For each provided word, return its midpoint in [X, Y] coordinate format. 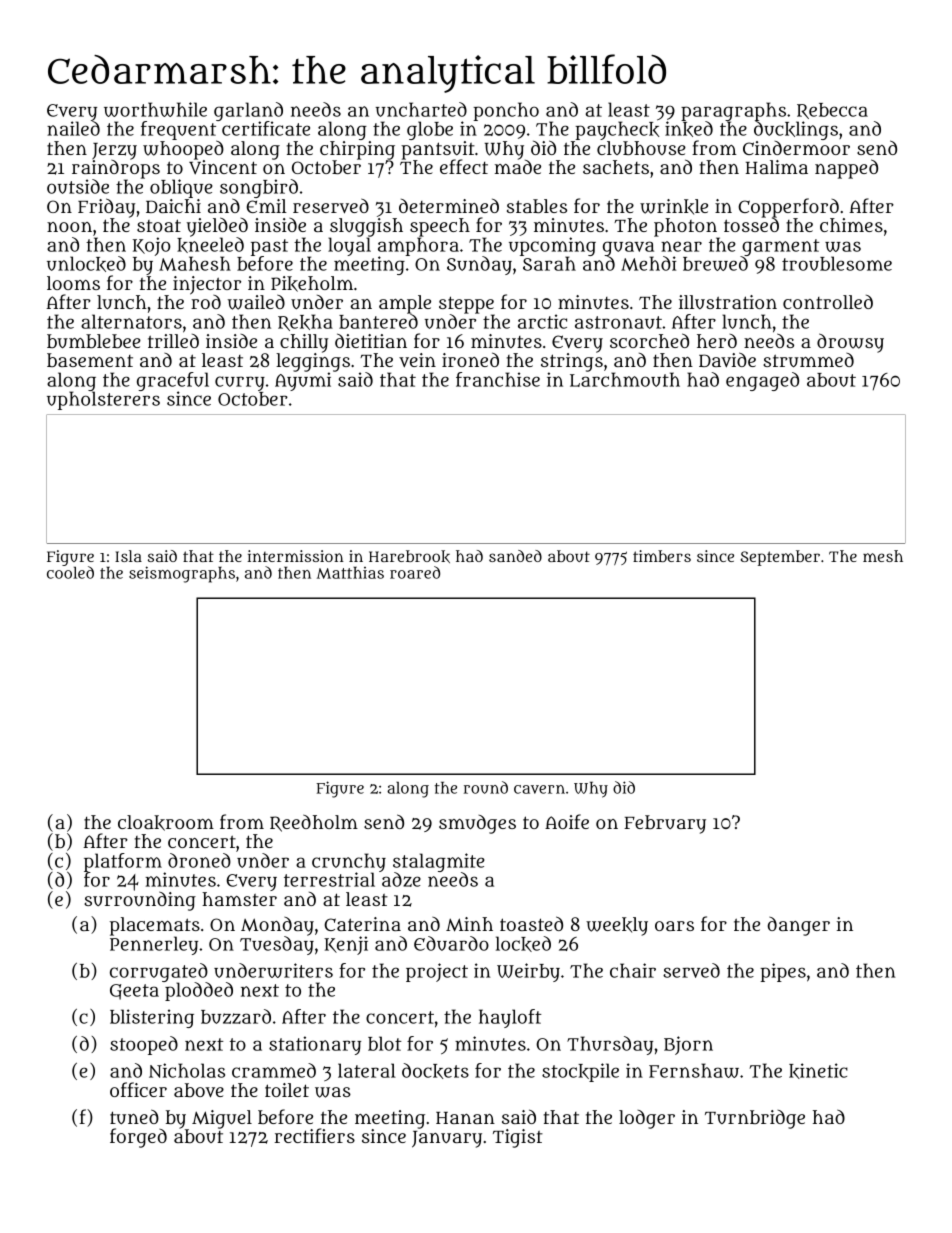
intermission [295, 556]
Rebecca [832, 111]
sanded [515, 556]
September [780, 558]
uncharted [421, 109]
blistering [152, 1018]
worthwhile [155, 109]
